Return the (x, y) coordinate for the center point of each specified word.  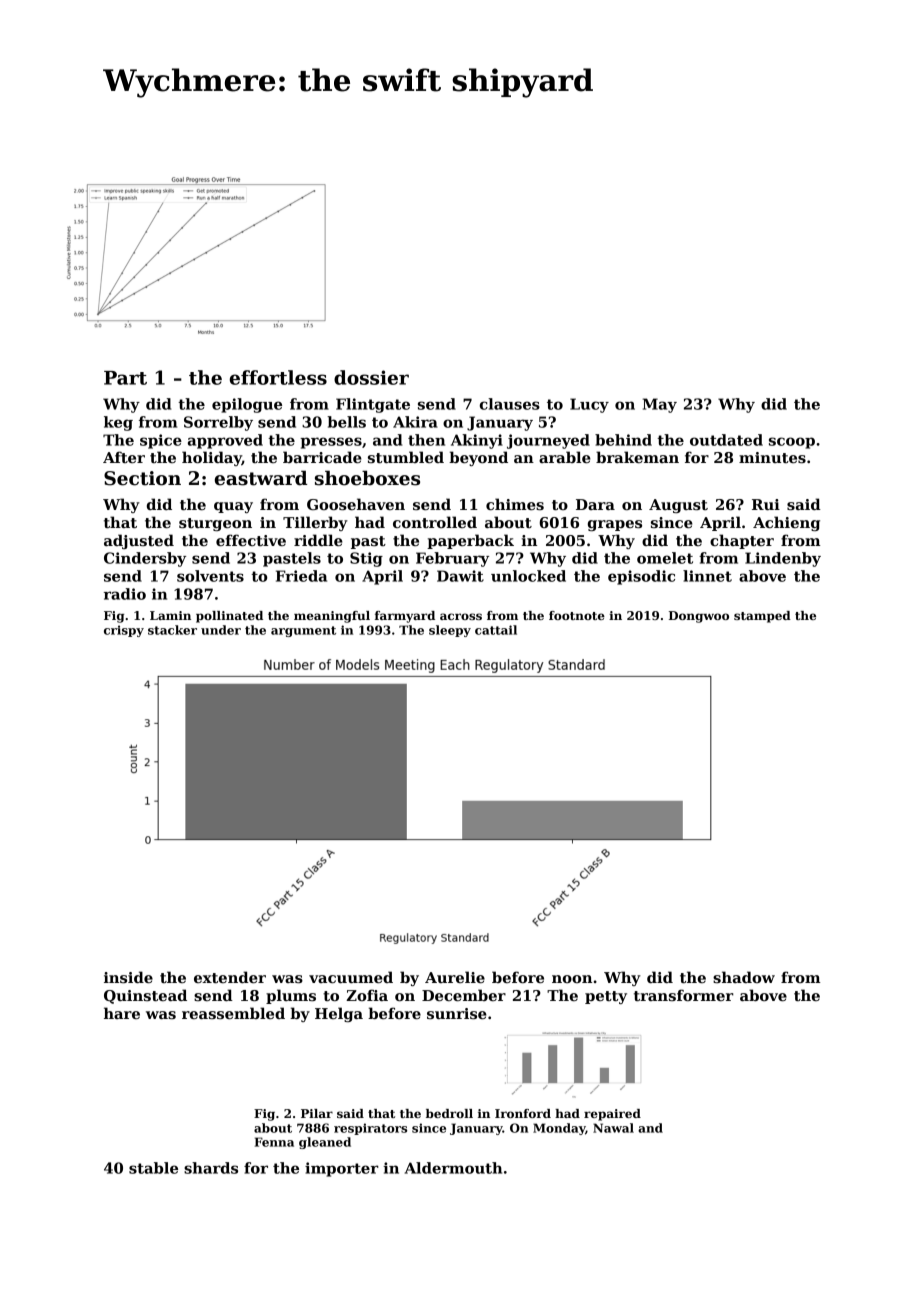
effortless (278, 377)
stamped (762, 617)
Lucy (589, 405)
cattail (496, 630)
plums (291, 996)
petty (606, 997)
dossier (371, 377)
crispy (124, 631)
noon (572, 979)
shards (211, 1168)
